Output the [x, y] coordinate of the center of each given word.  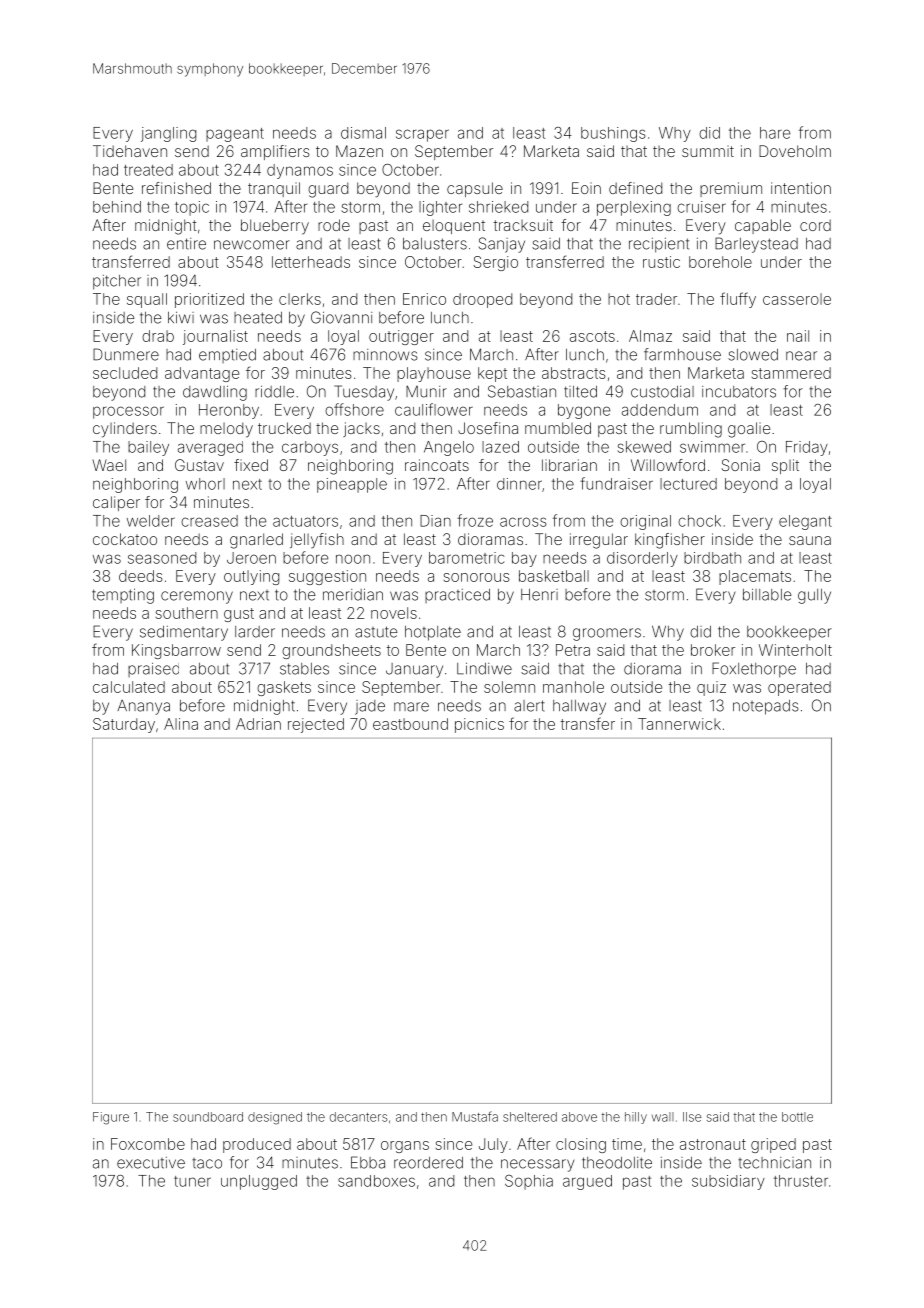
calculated [129, 687]
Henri [539, 595]
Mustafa [475, 1116]
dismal [363, 133]
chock [699, 521]
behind [117, 207]
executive [151, 1163]
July [493, 1145]
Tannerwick [679, 724]
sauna [810, 540]
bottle [797, 1117]
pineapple [352, 485]
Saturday [124, 725]
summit [708, 151]
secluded [125, 373]
